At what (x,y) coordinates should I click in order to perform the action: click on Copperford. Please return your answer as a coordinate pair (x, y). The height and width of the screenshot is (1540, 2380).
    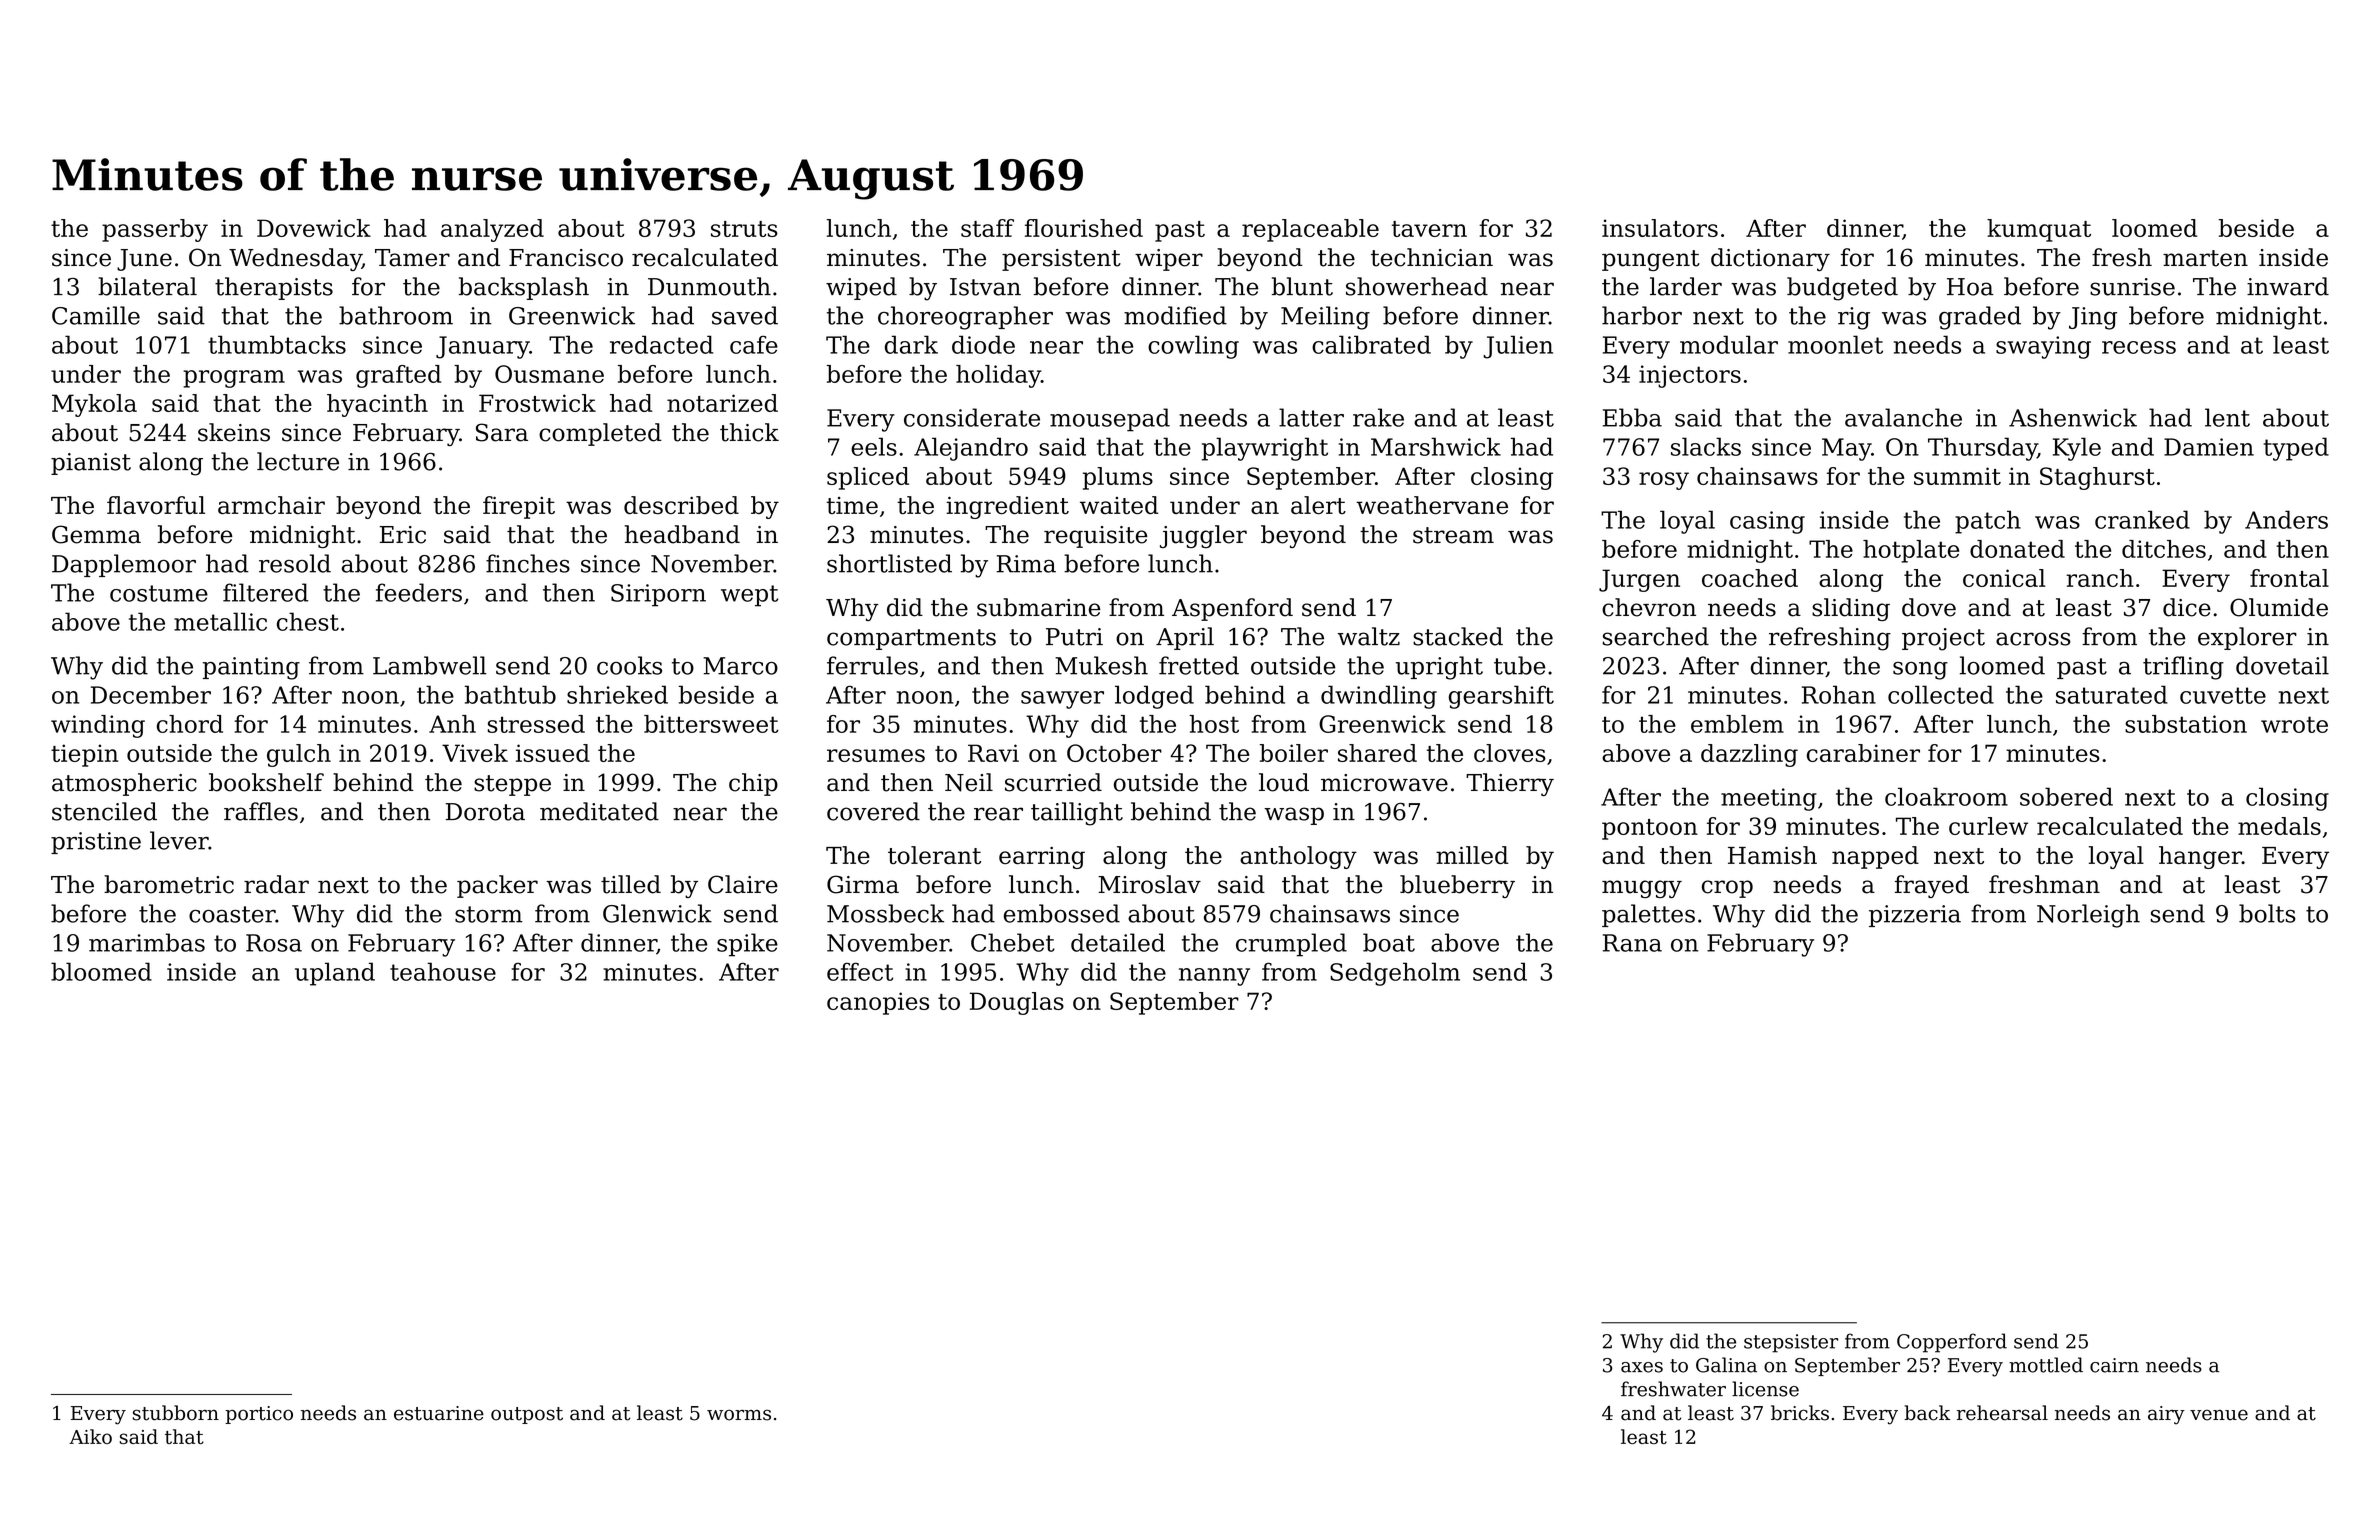
    Looking at the image, I should click on (1952, 1343).
